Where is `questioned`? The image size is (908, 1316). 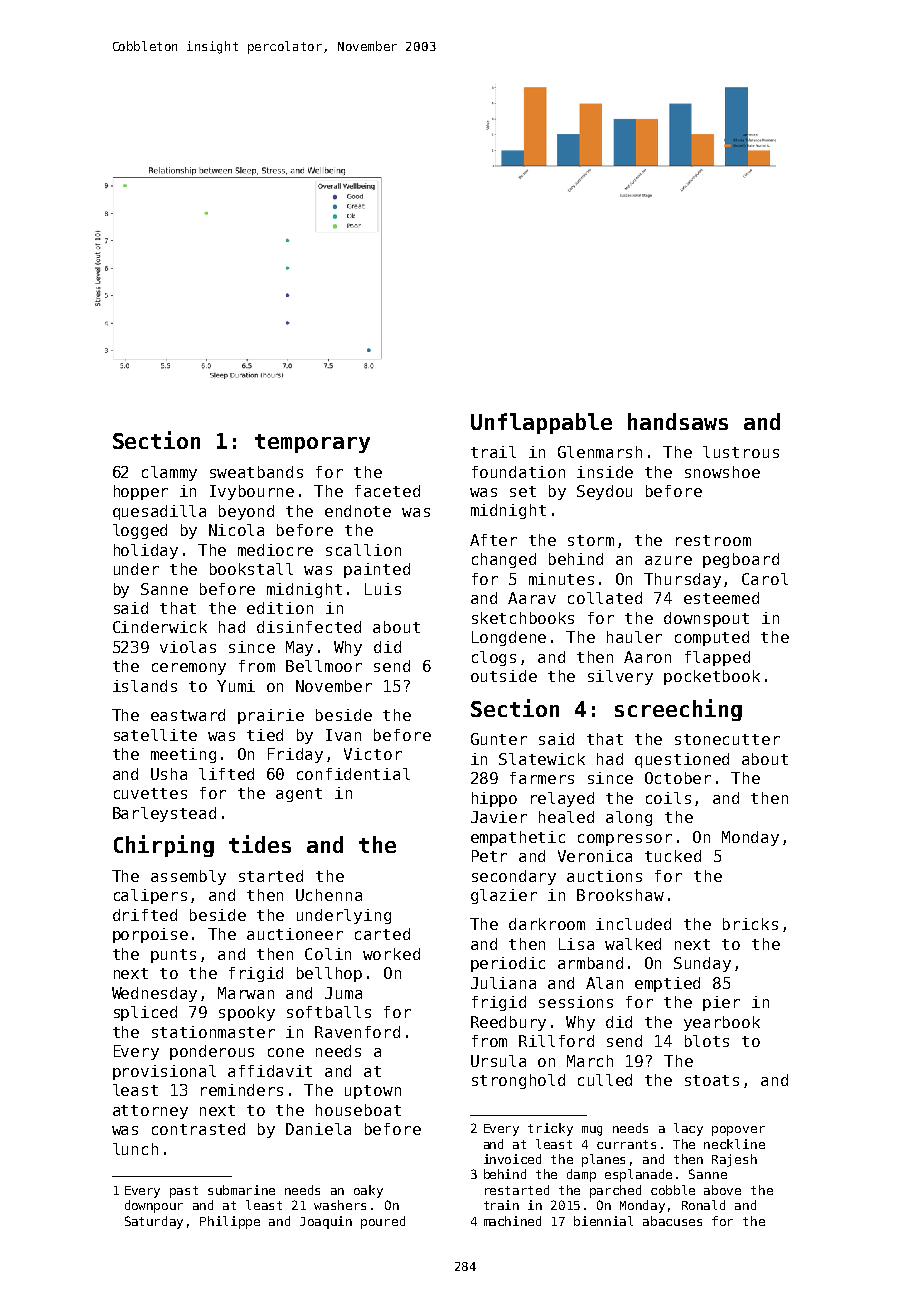 questioned is located at coordinates (682, 760).
